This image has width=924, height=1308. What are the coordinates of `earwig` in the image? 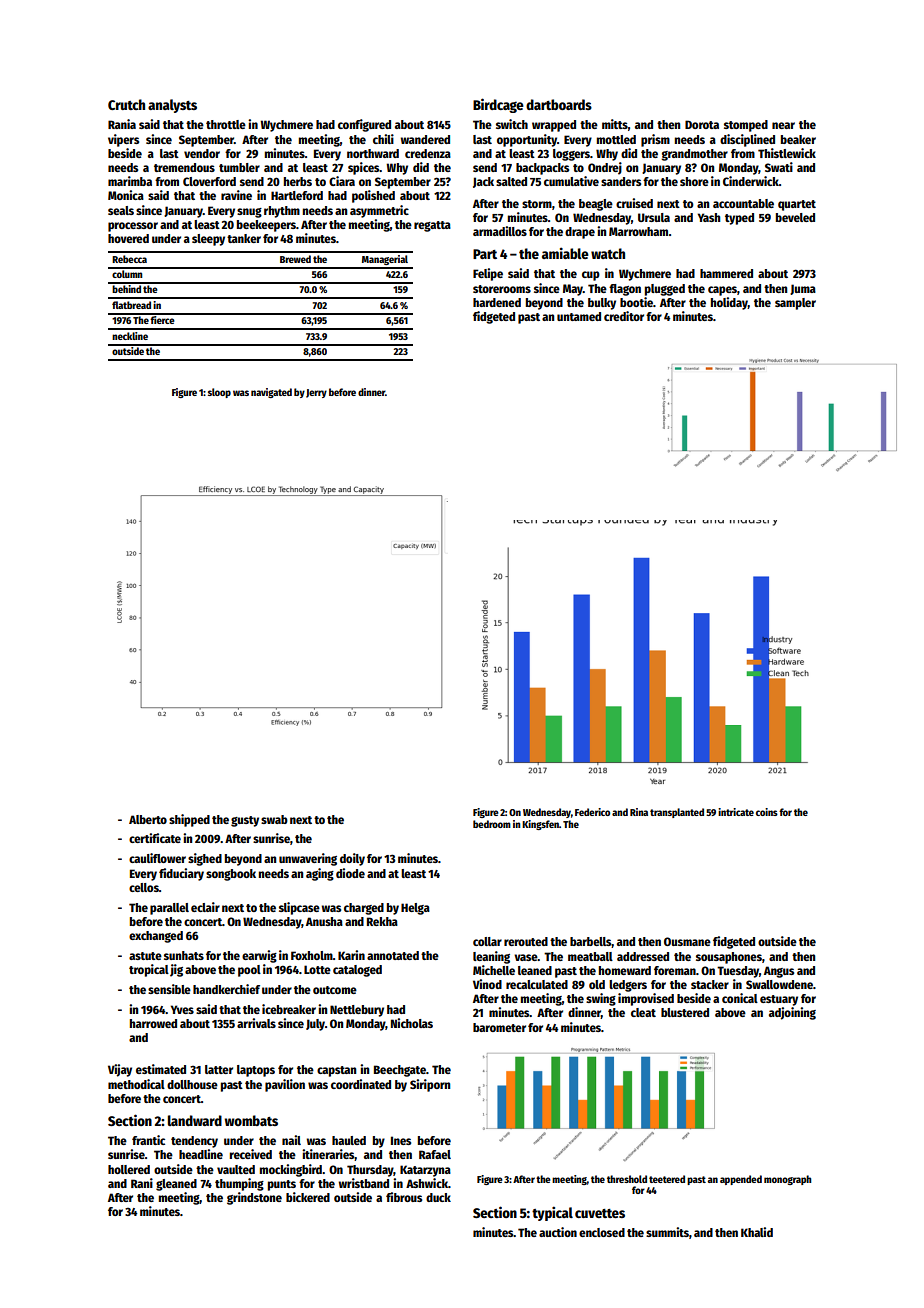 It's located at (259, 956).
